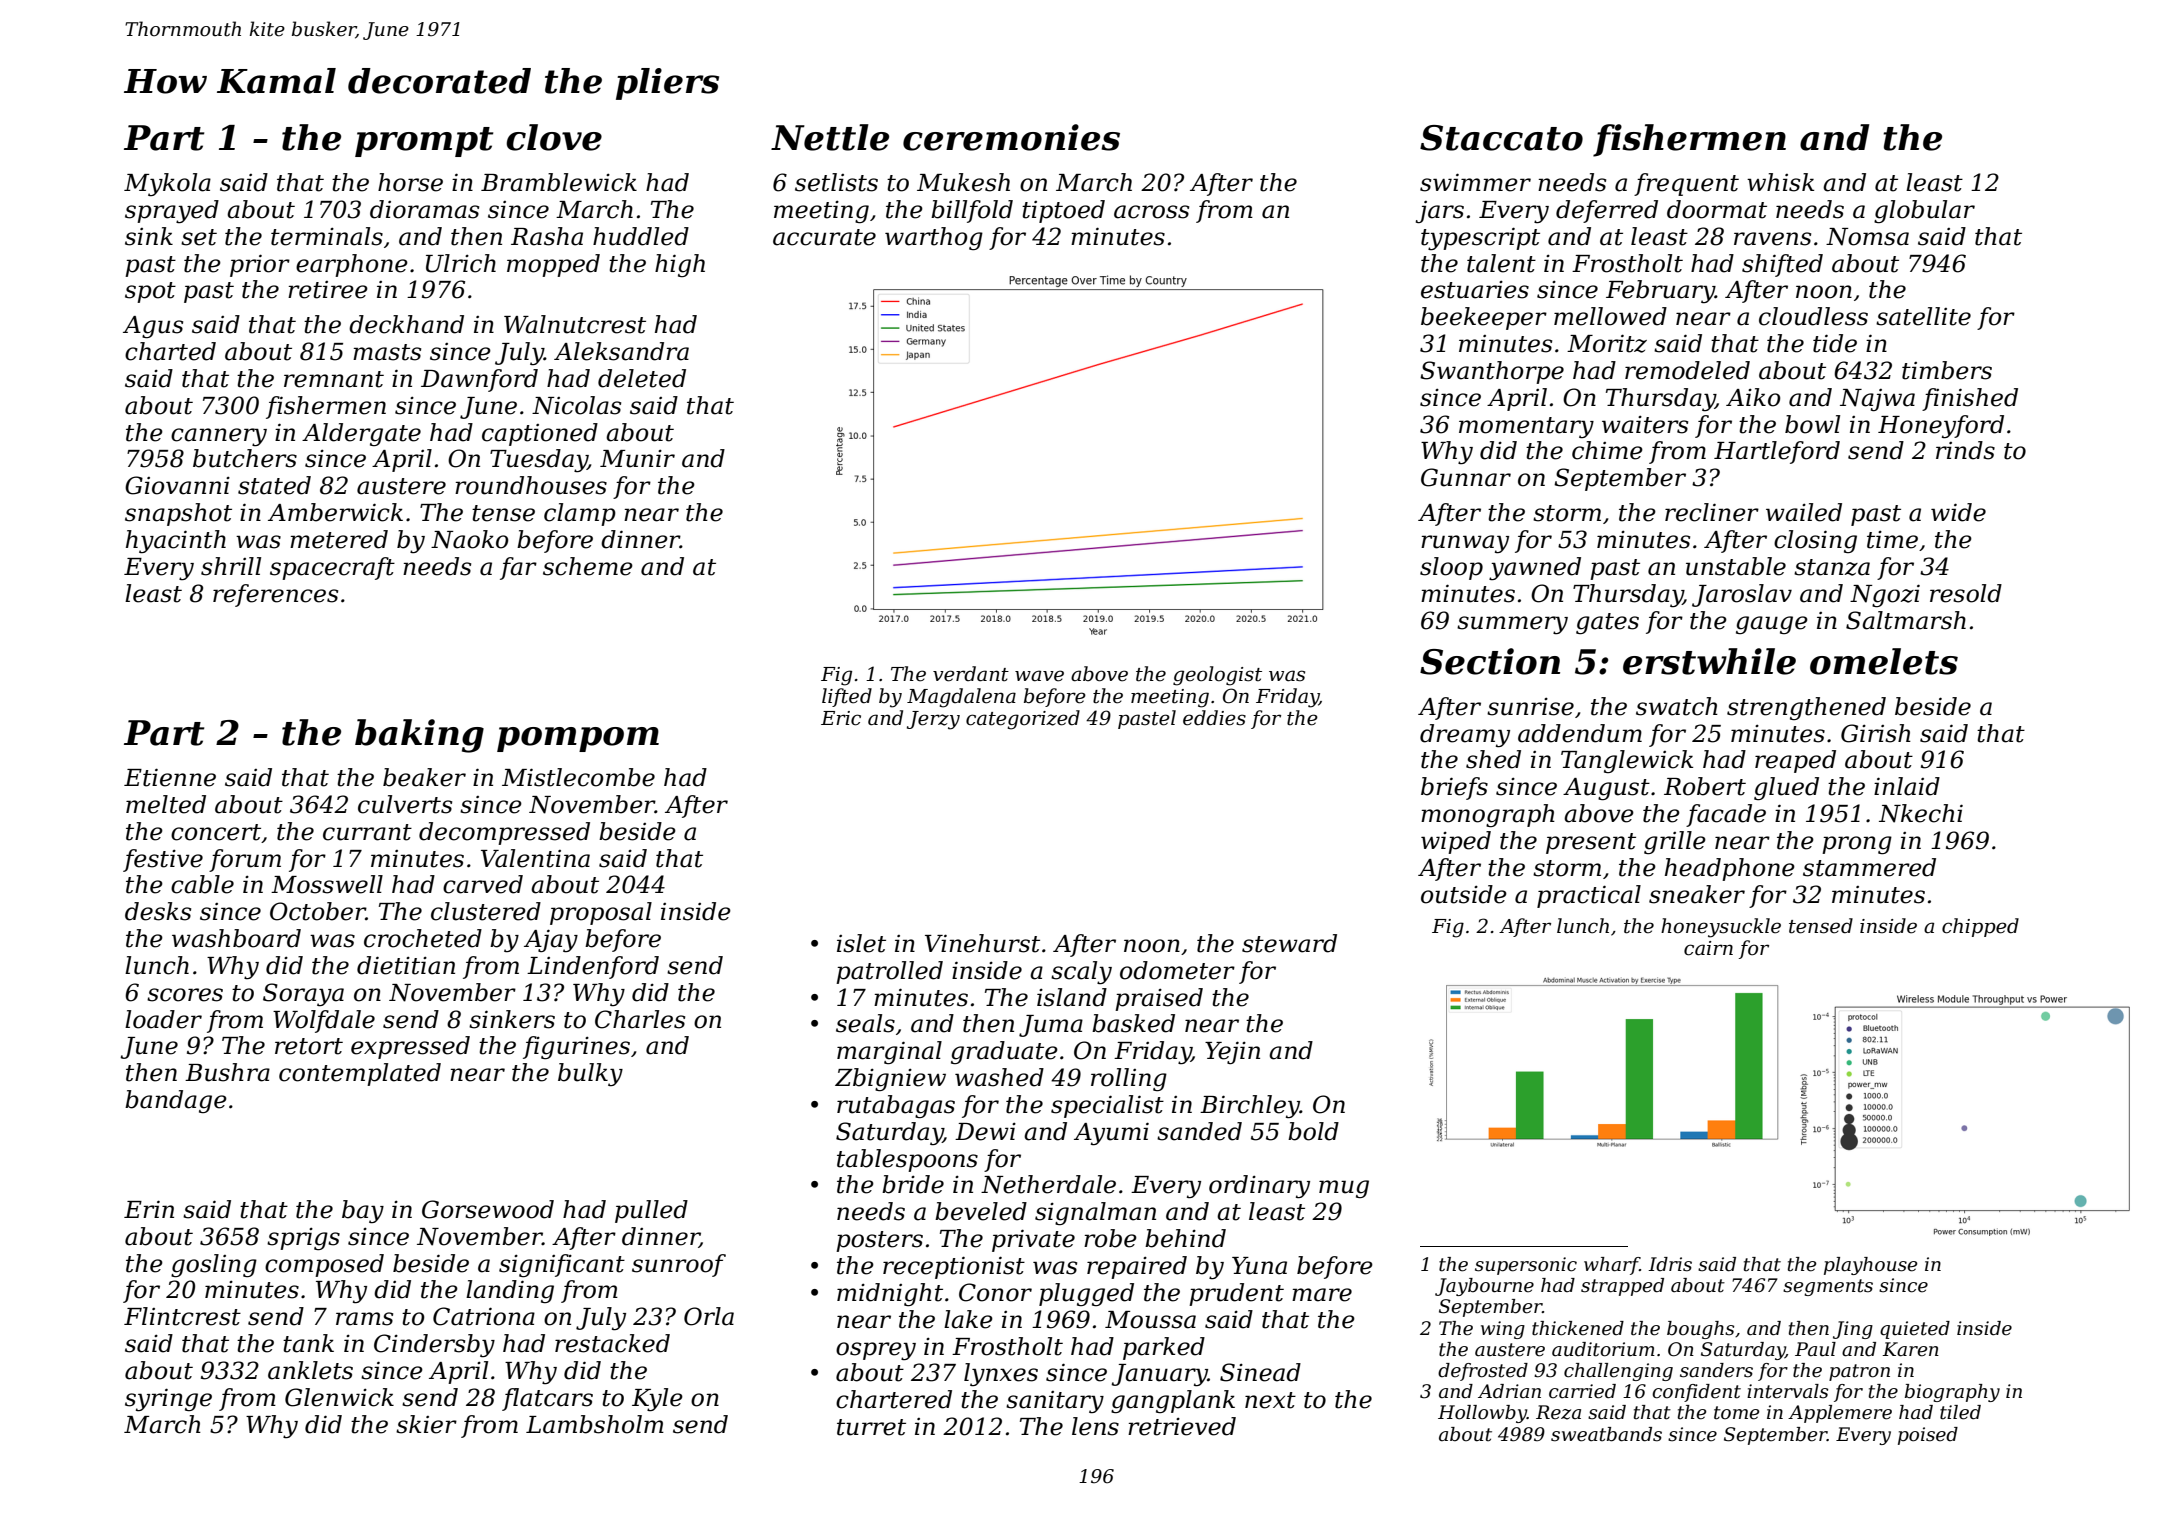  What do you see at coordinates (612, 1343) in the document?
I see `restacked` at bounding box center [612, 1343].
